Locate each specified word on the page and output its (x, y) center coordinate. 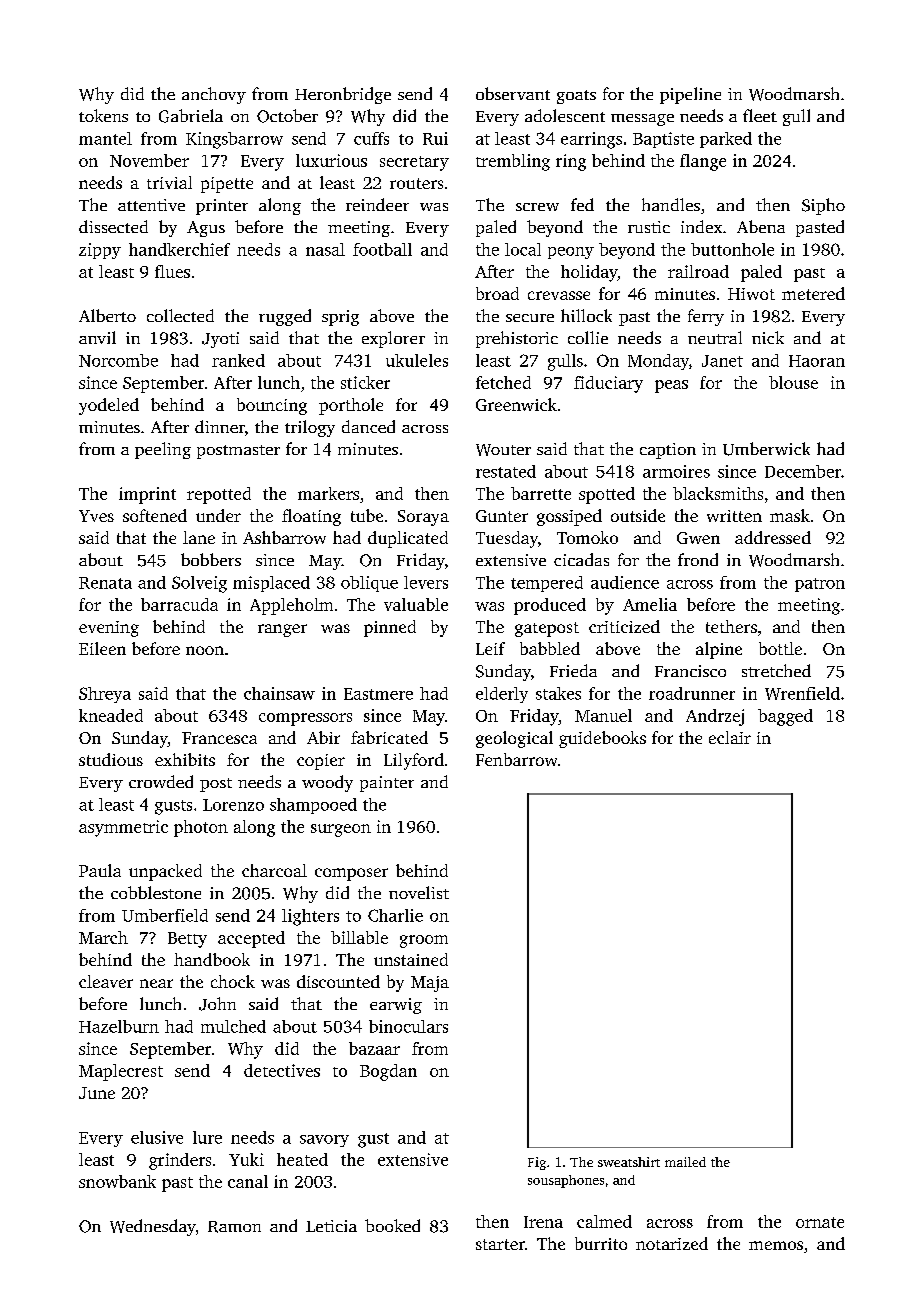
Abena (761, 226)
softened (155, 515)
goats (576, 97)
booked (392, 1225)
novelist (419, 892)
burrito (601, 1243)
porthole (351, 406)
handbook (212, 959)
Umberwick (766, 449)
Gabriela (191, 116)
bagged (785, 717)
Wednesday (153, 1227)
